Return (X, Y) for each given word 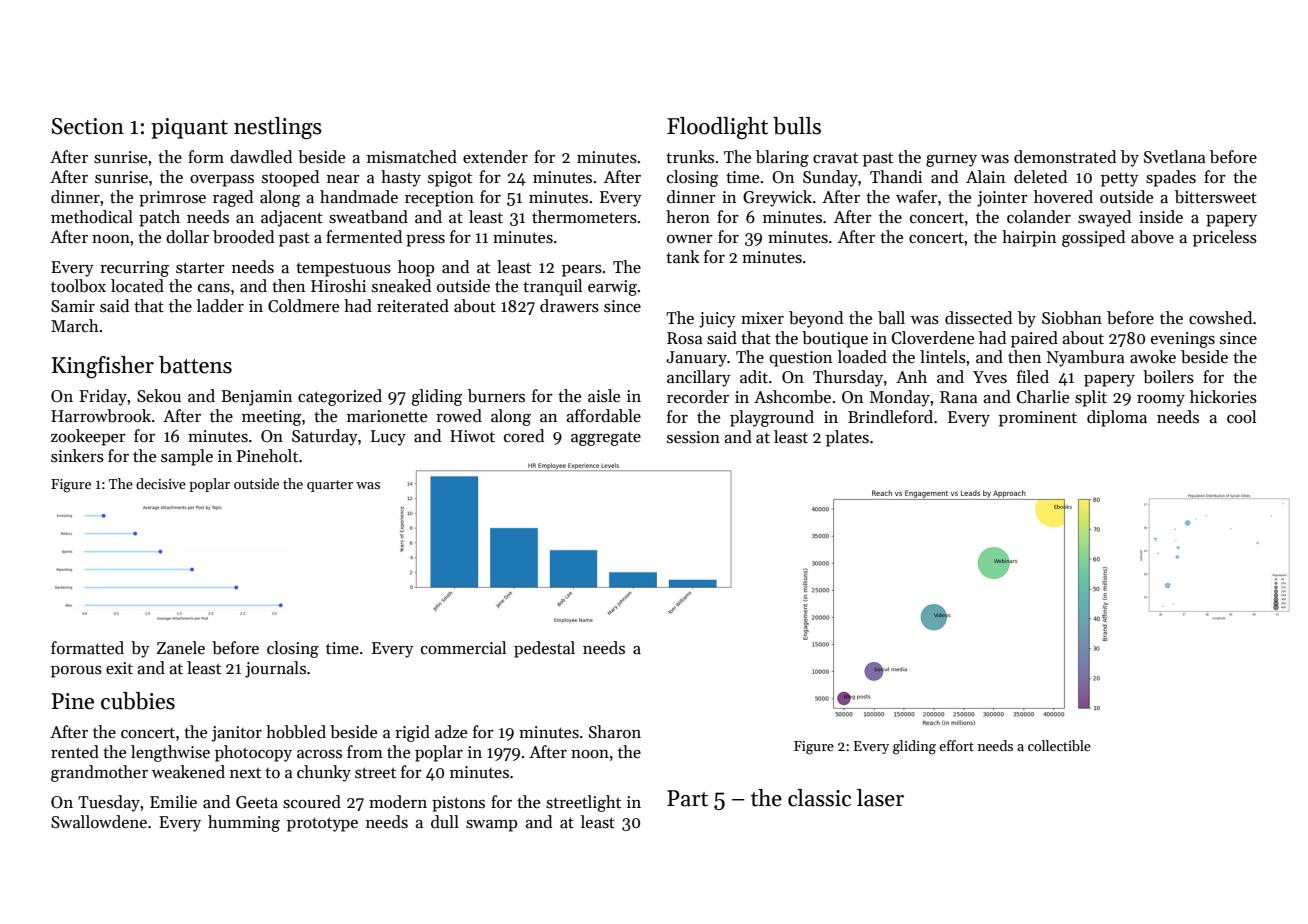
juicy (717, 320)
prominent (1038, 419)
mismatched (412, 157)
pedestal (544, 649)
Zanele (181, 648)
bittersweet (1216, 197)
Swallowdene (99, 822)
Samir (73, 306)
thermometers (584, 217)
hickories (1223, 397)
